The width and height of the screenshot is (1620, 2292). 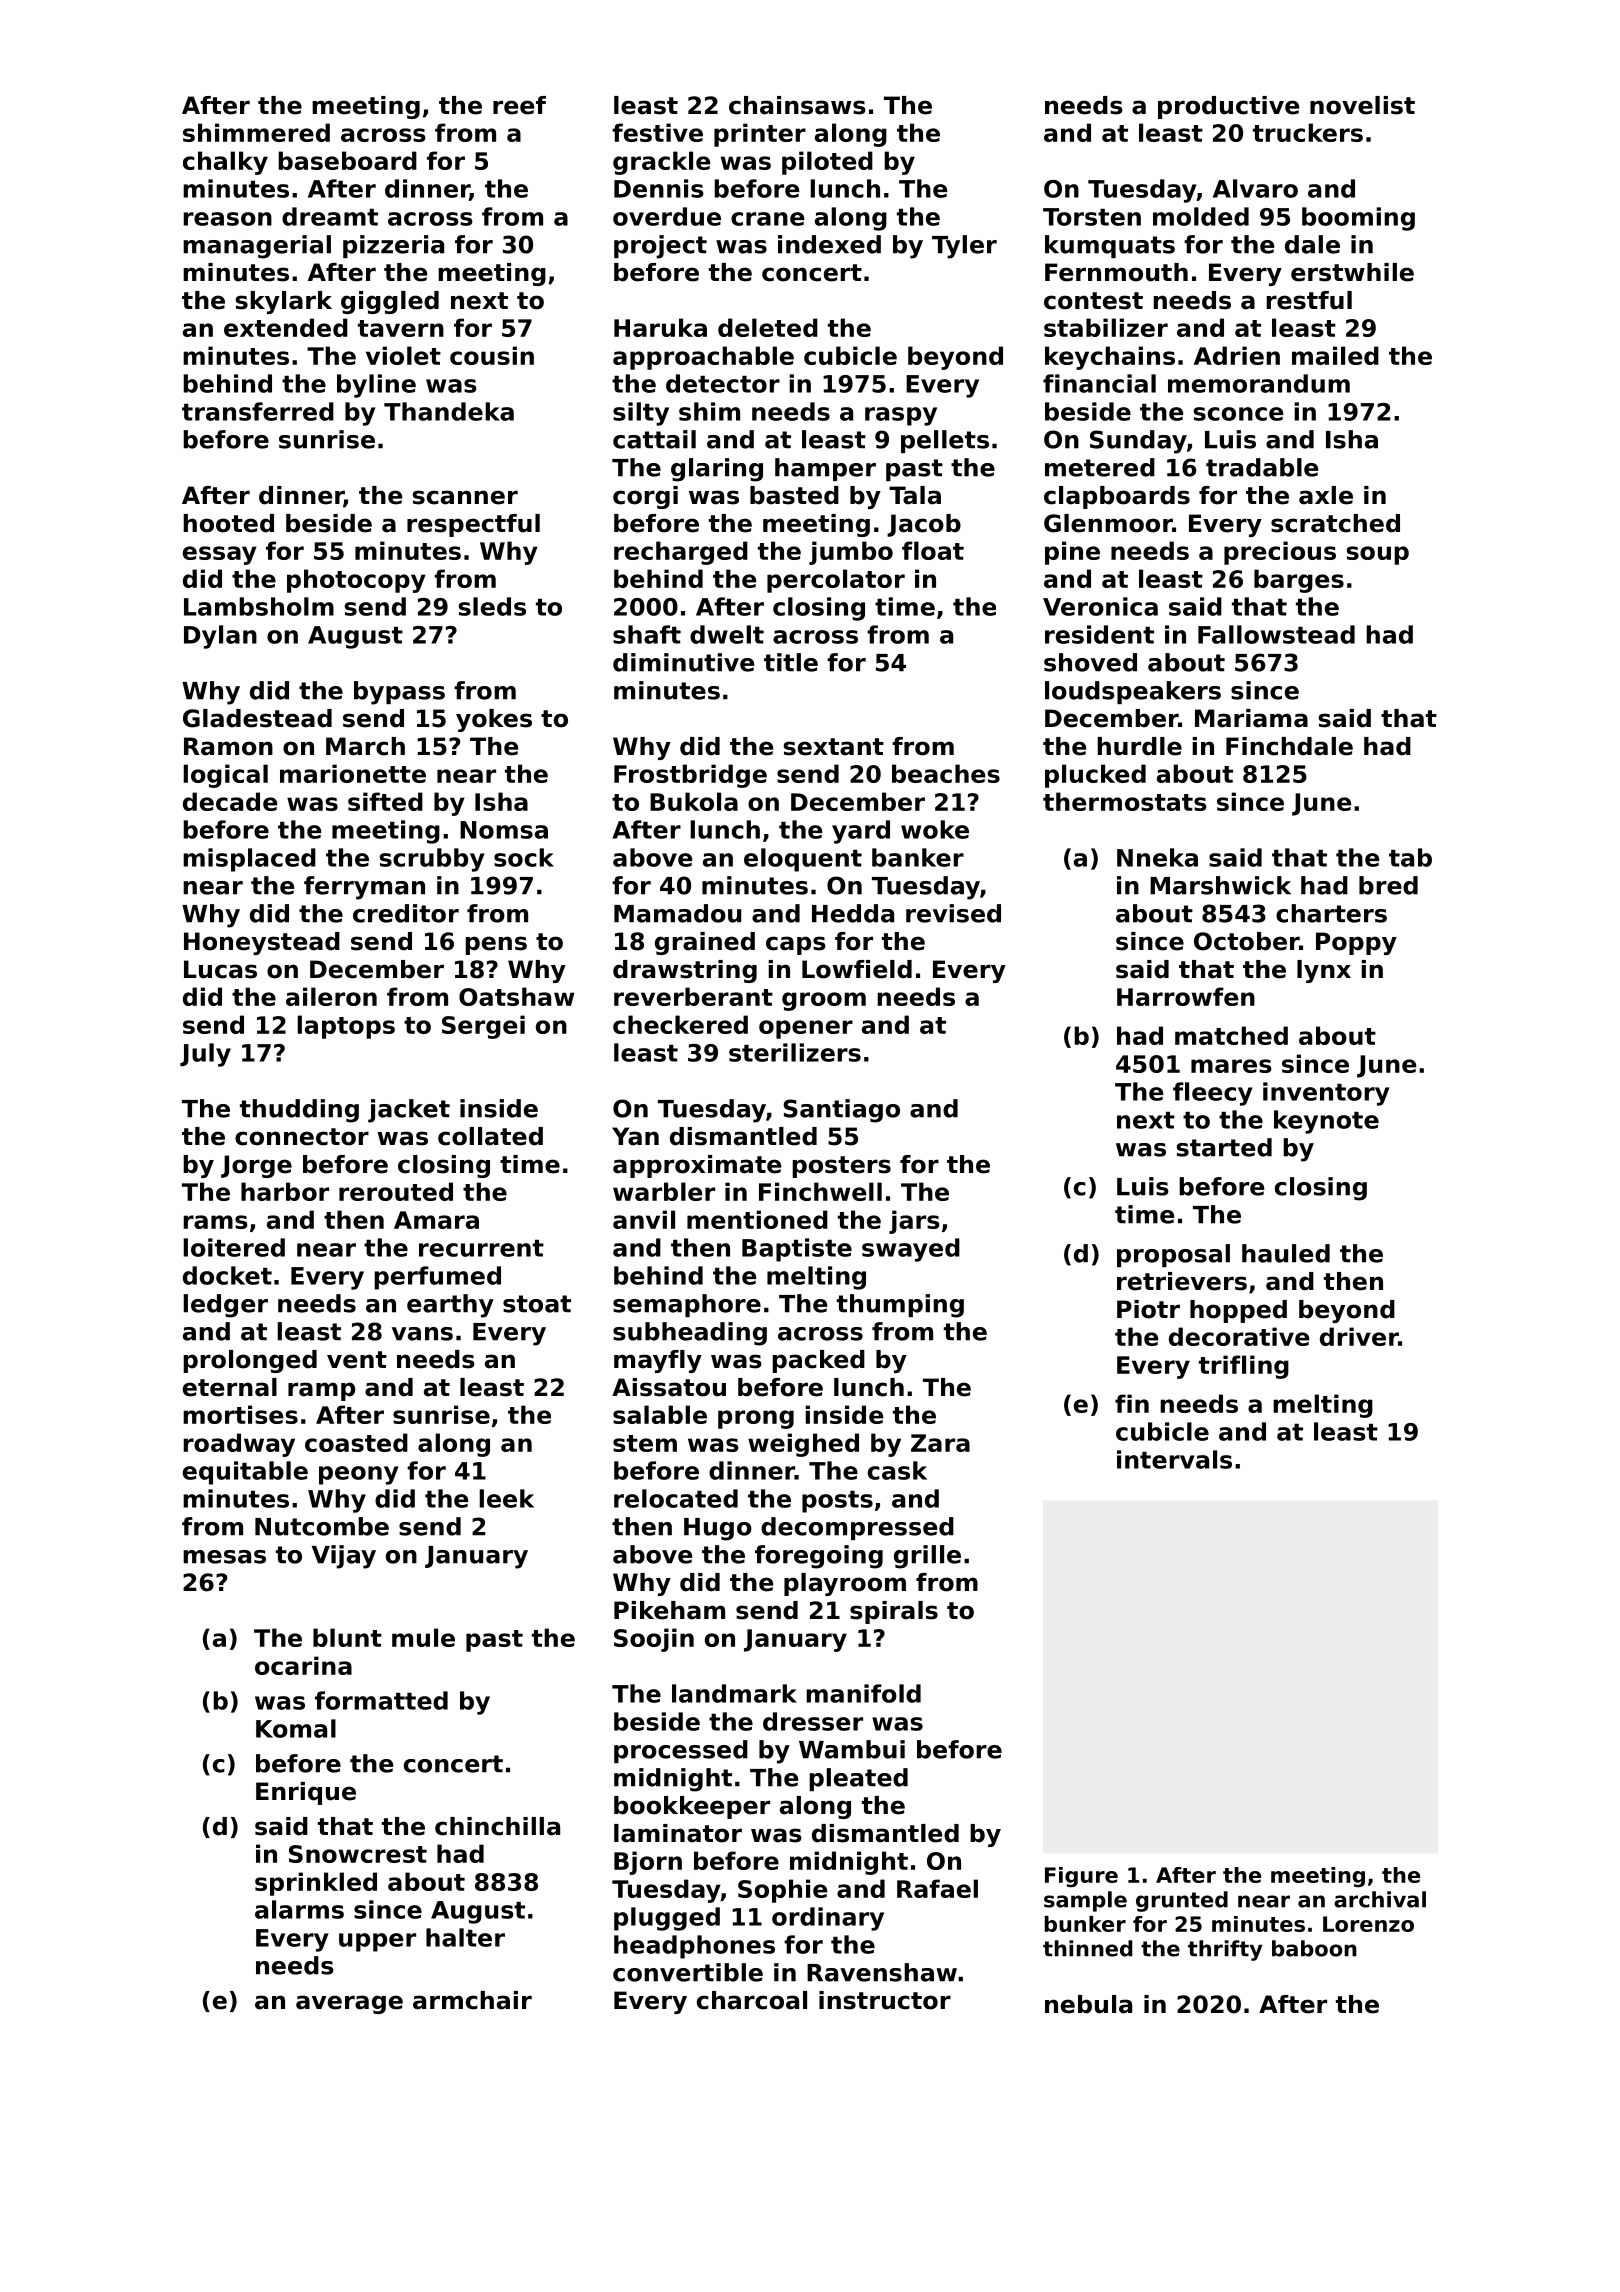 I want to click on dreamt, so click(x=330, y=216).
